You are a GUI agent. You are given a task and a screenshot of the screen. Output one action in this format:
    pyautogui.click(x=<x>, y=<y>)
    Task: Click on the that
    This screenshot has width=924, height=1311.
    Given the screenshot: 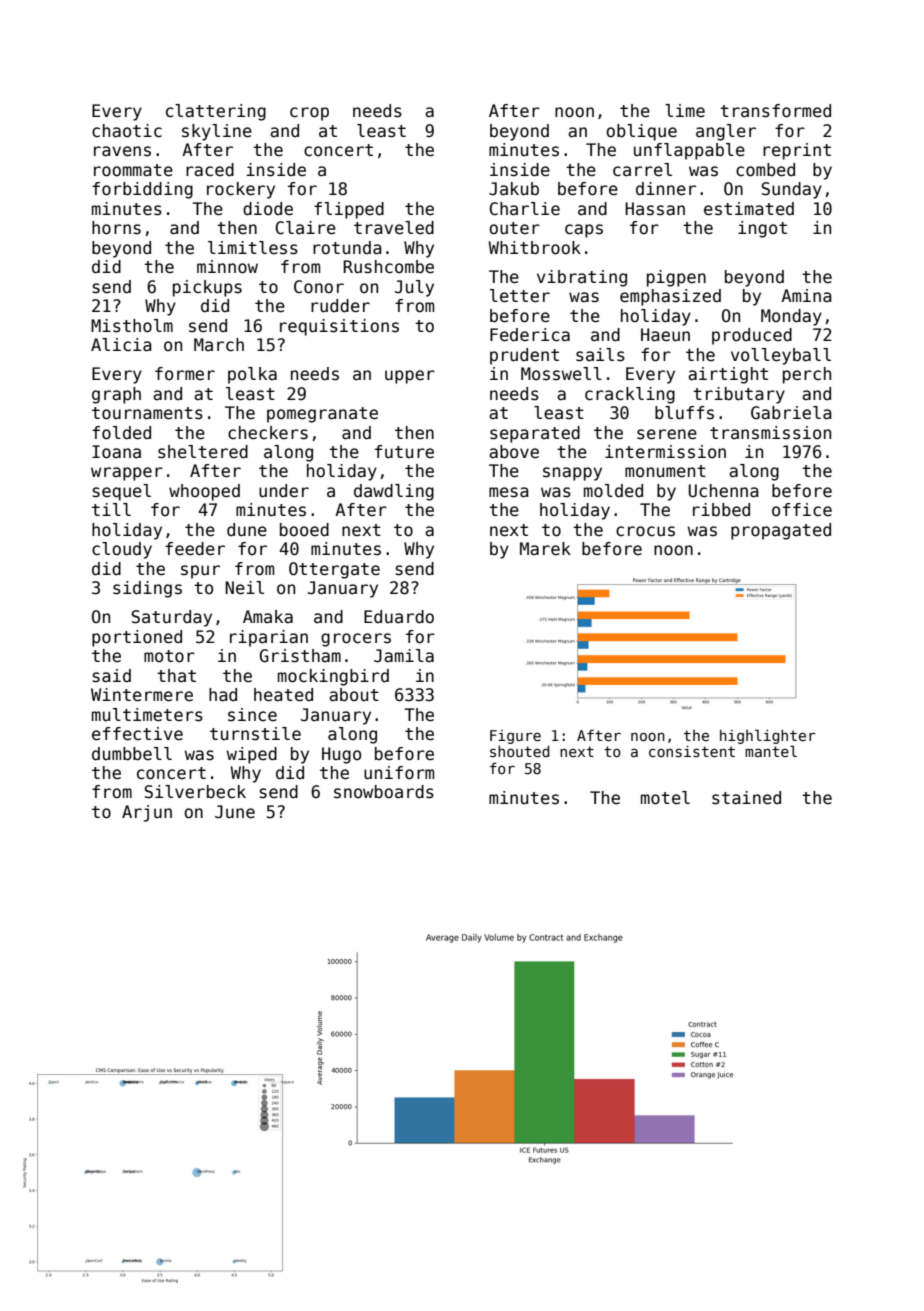 What is the action you would take?
    pyautogui.click(x=176, y=676)
